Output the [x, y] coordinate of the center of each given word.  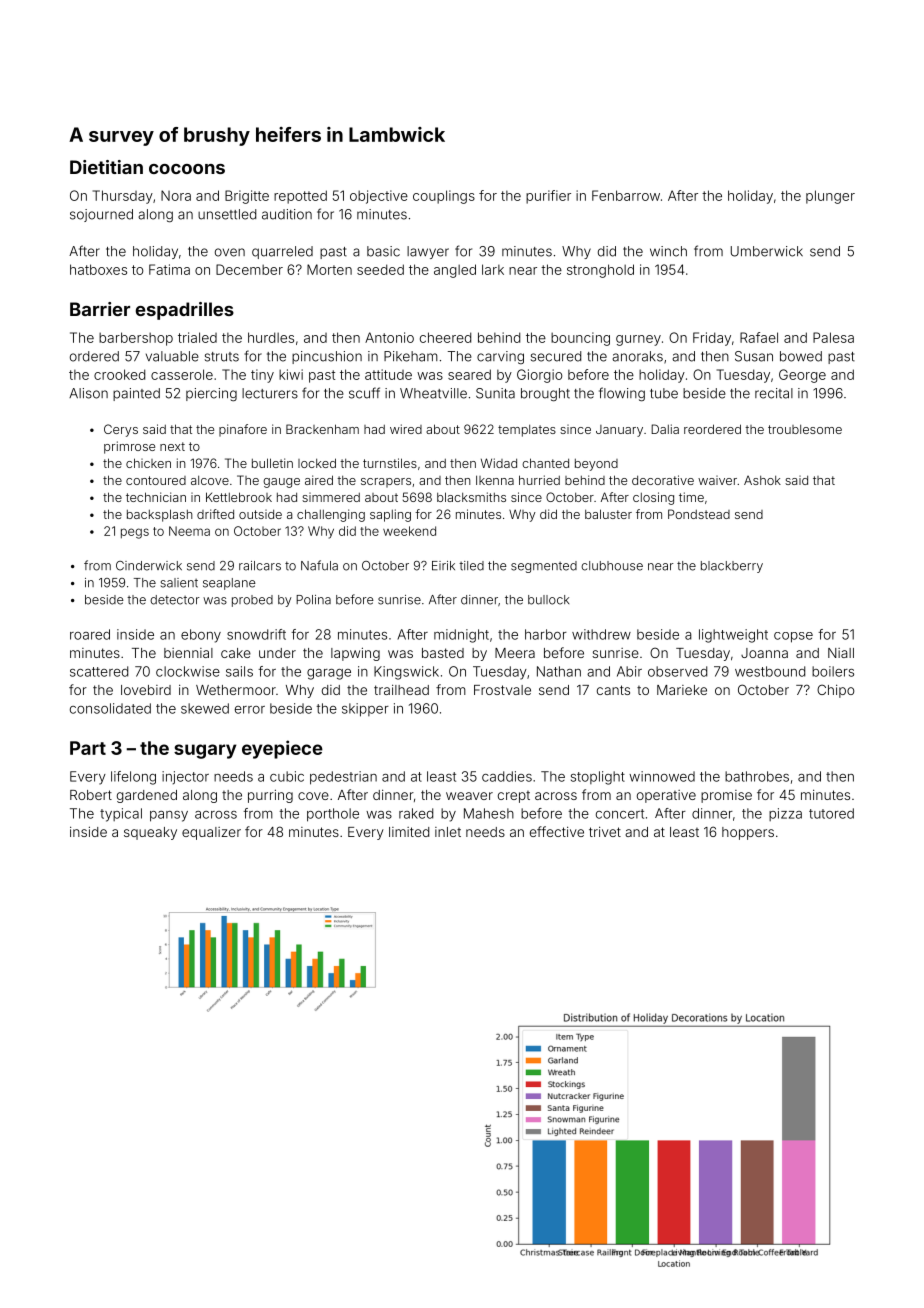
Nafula [319, 565]
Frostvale [502, 690]
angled [455, 271]
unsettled [227, 214]
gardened [147, 796]
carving [500, 357]
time [691, 497]
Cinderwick [149, 566]
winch [668, 251]
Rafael [759, 337]
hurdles [271, 337]
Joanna [764, 653]
